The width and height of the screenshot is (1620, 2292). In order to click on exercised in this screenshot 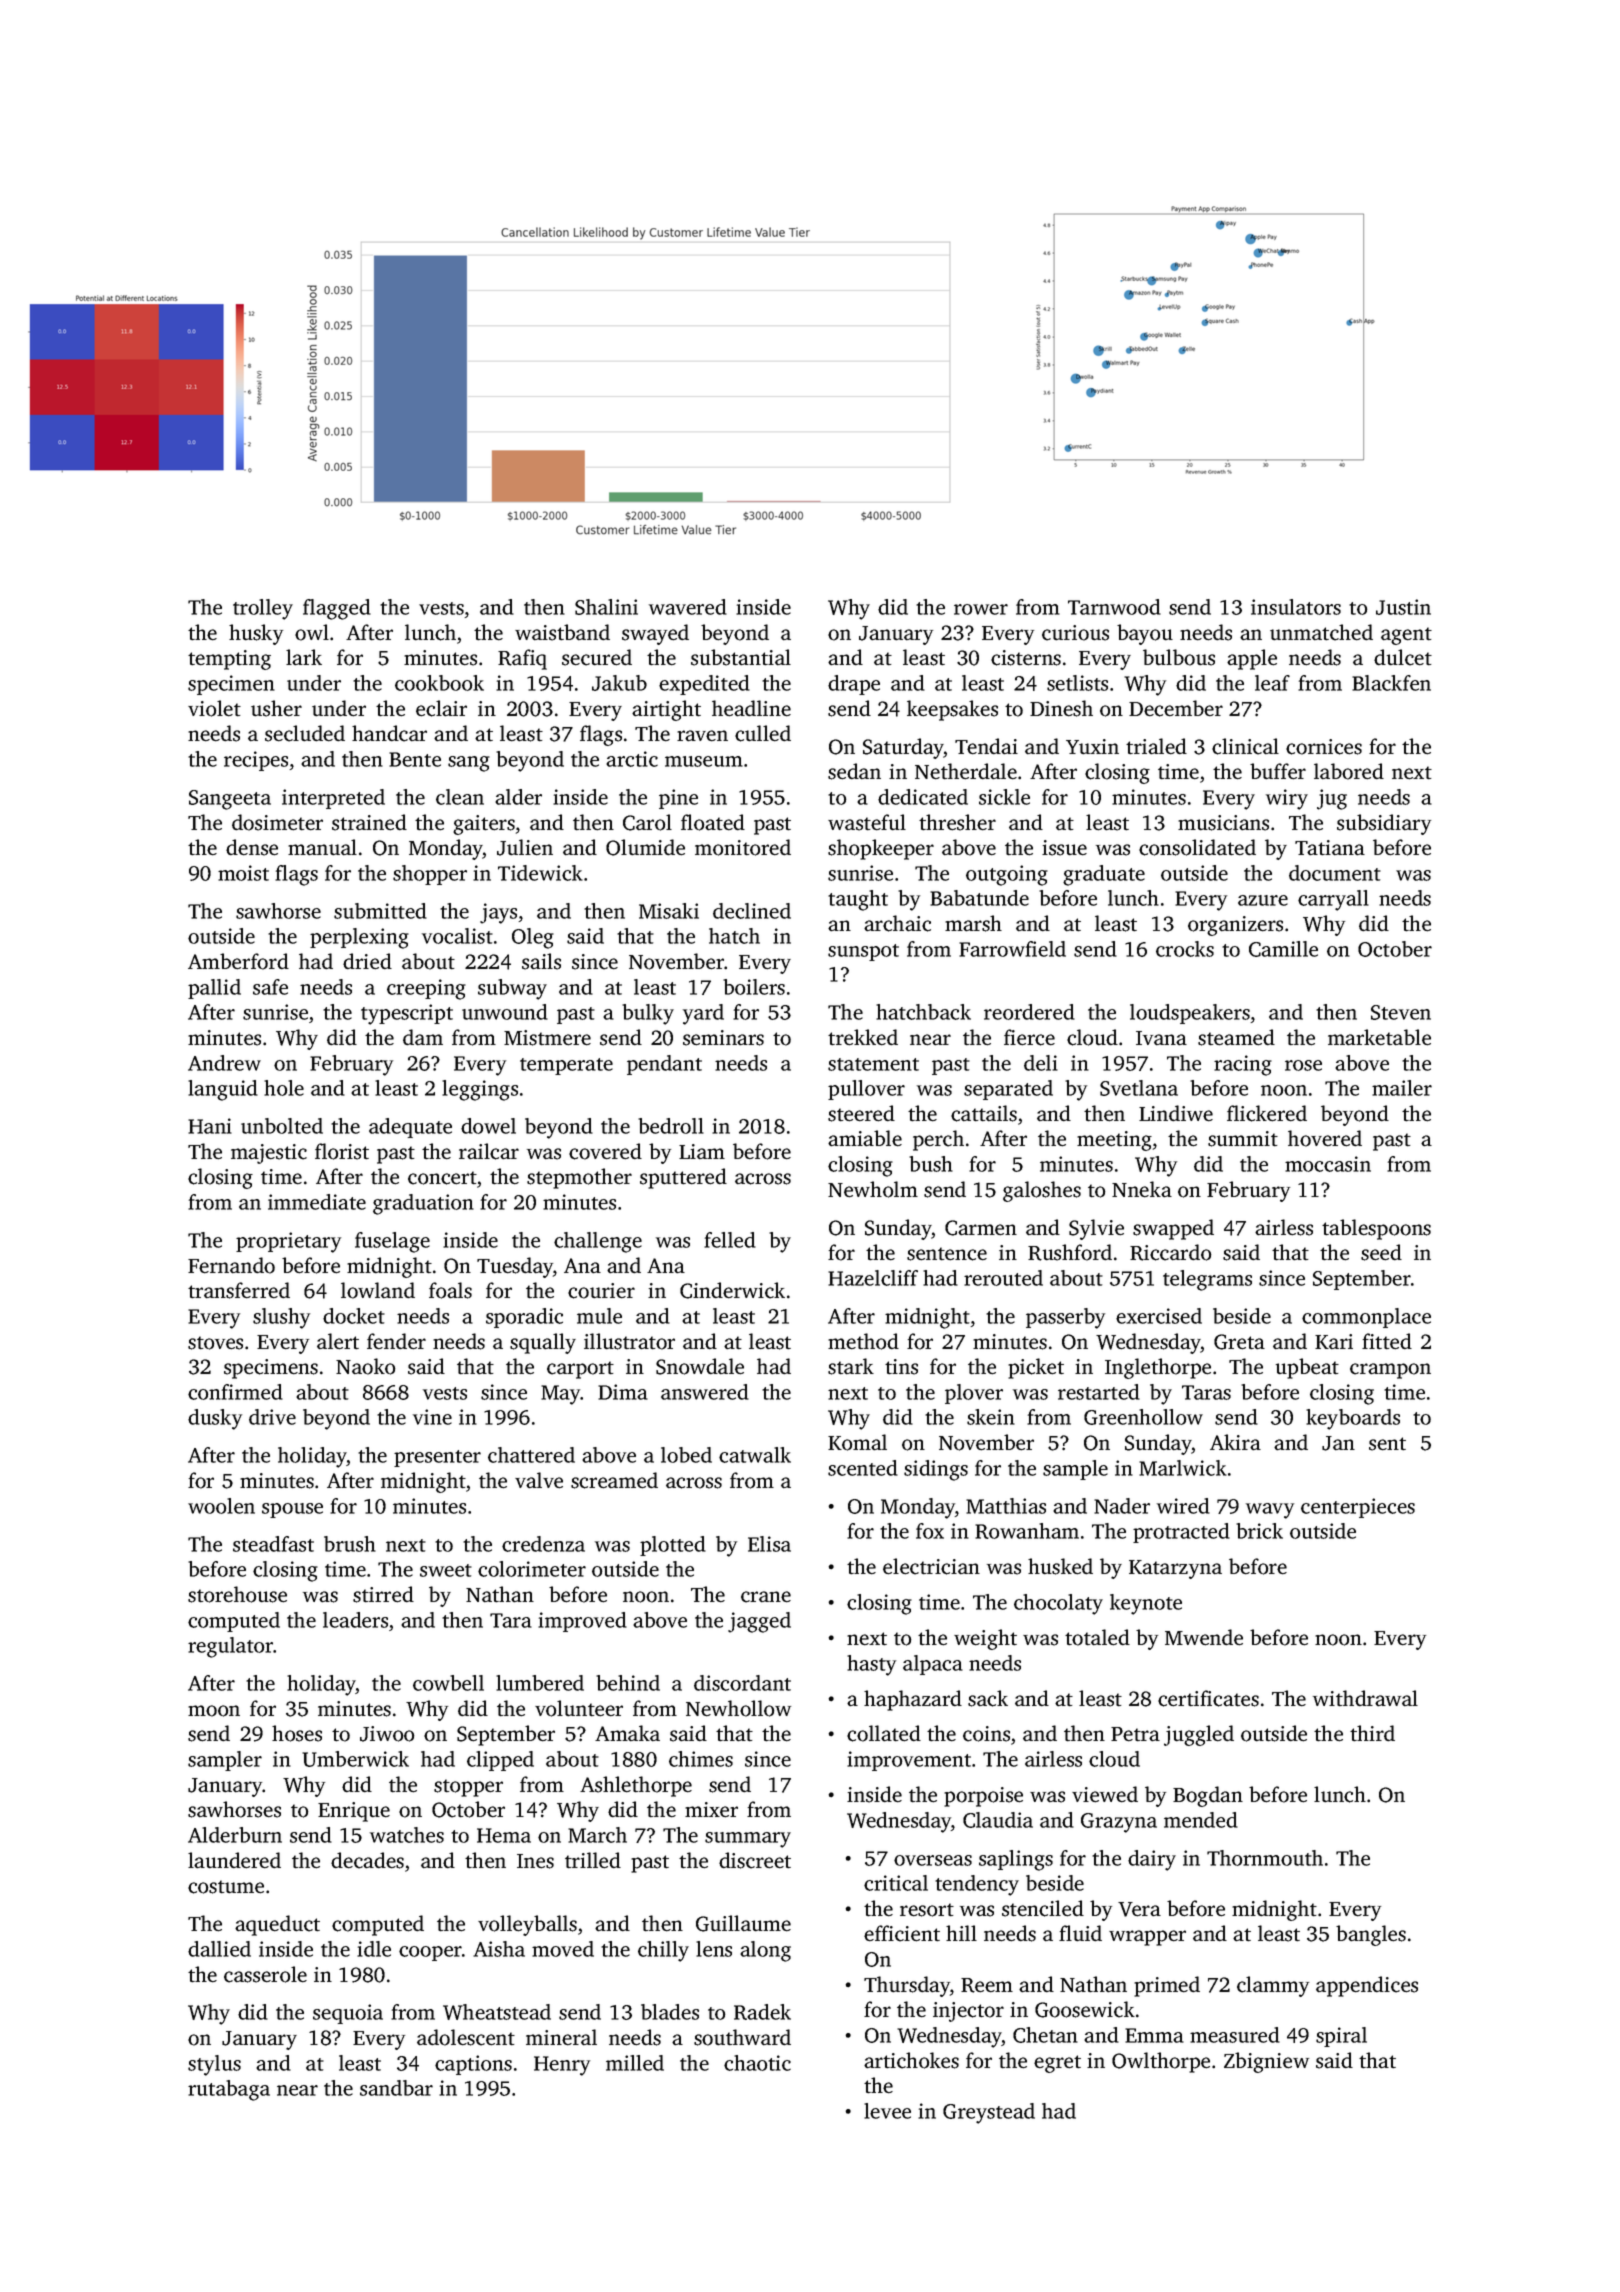, I will do `click(1159, 1316)`.
